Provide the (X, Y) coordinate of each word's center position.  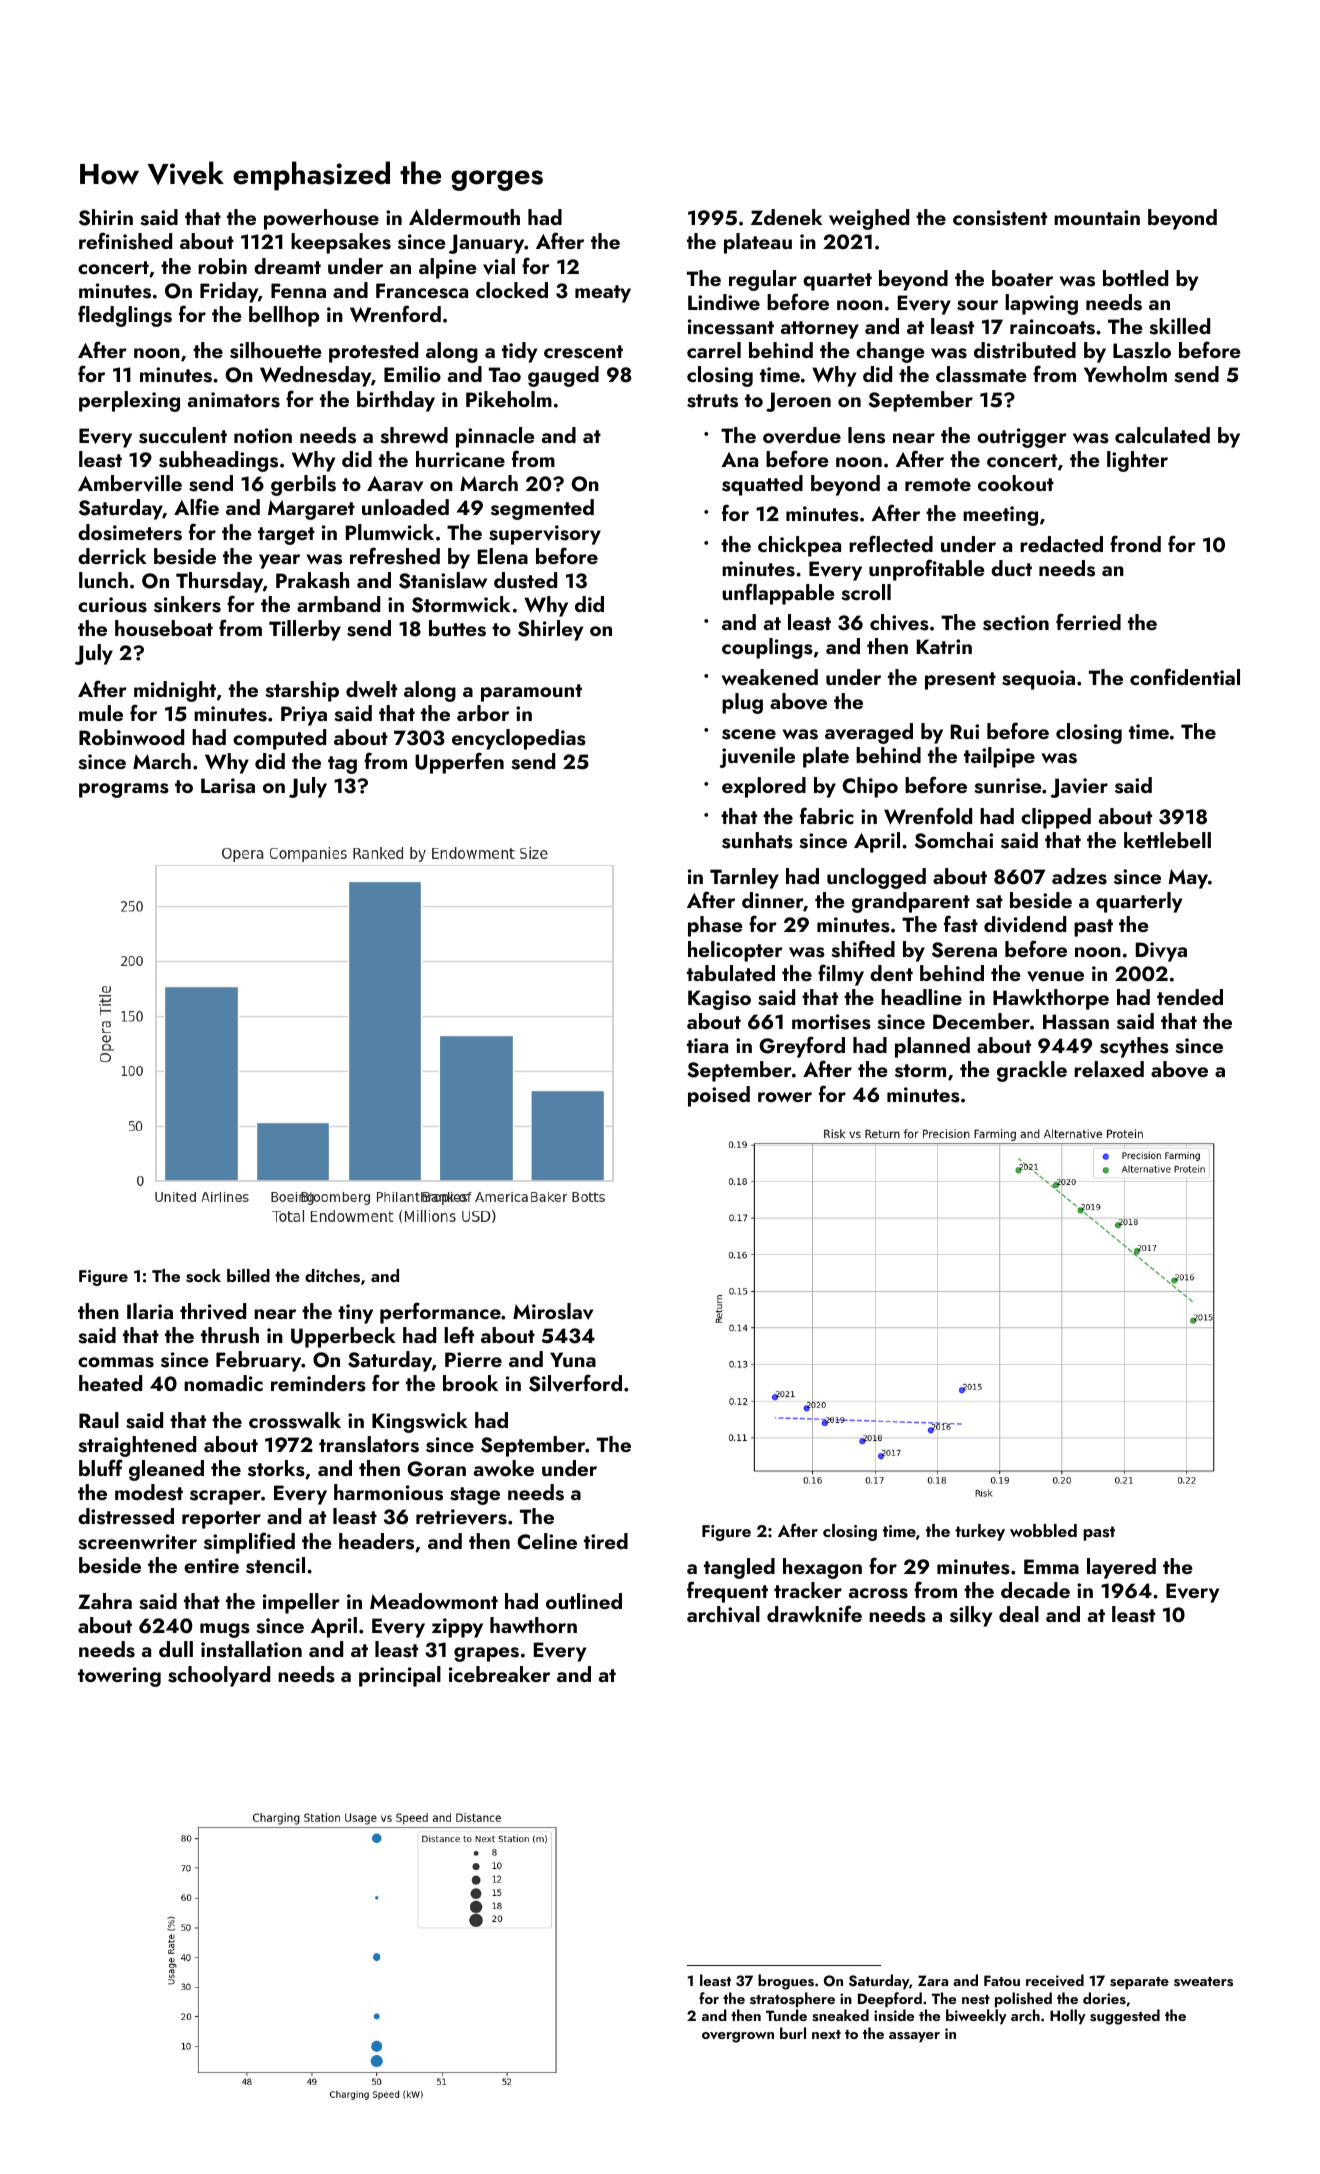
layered (1121, 1568)
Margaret (311, 510)
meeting (1000, 516)
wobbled (1043, 1530)
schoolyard (219, 1676)
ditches (332, 1276)
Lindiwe (724, 302)
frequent (727, 1592)
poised (719, 1096)
